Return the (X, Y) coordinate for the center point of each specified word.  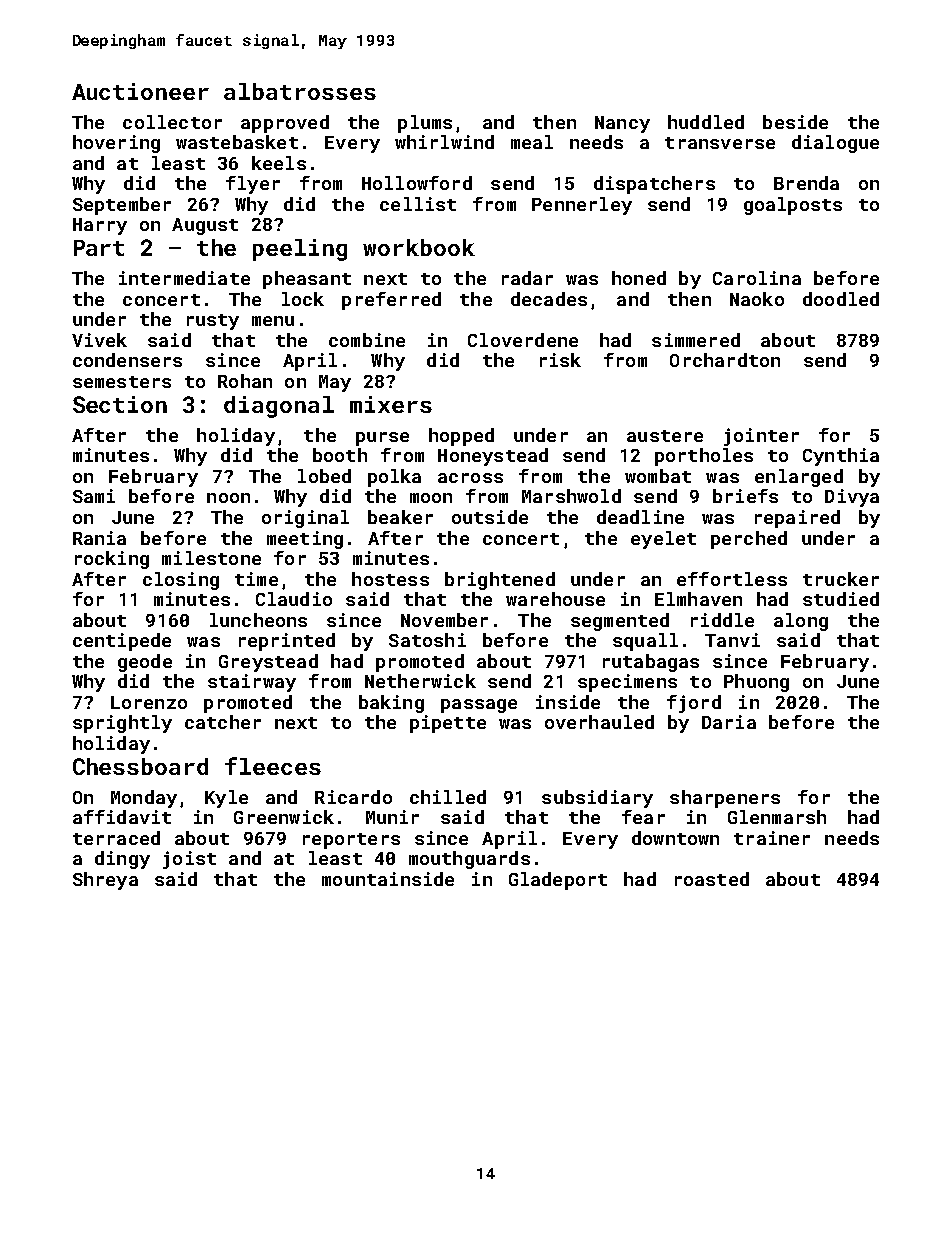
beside (795, 122)
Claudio (294, 599)
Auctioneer (140, 91)
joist (189, 860)
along (801, 622)
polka (394, 478)
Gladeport (558, 881)
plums (425, 124)
